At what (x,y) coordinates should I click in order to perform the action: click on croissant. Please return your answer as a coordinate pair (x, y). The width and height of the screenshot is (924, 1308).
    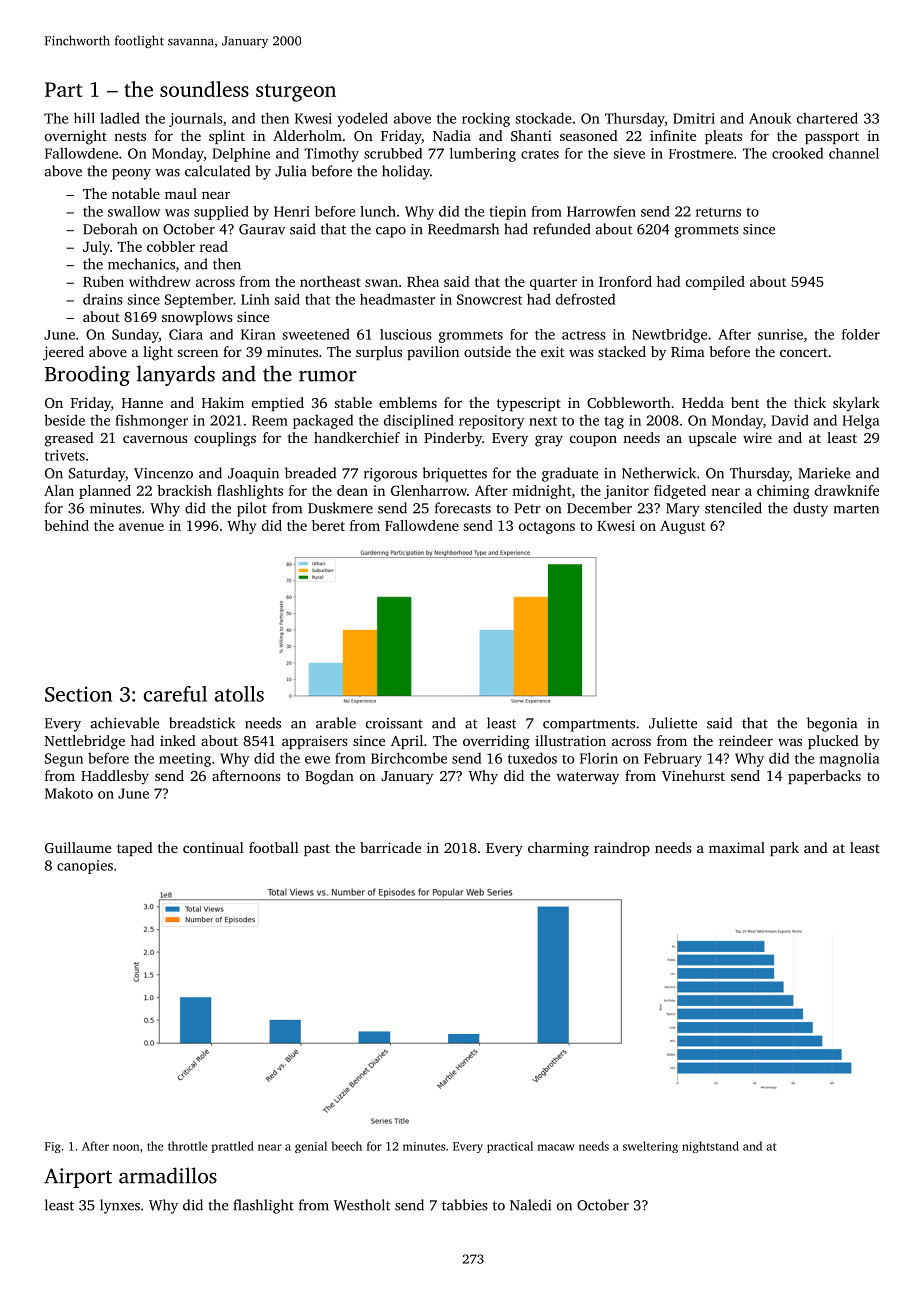
    Looking at the image, I should click on (394, 723).
